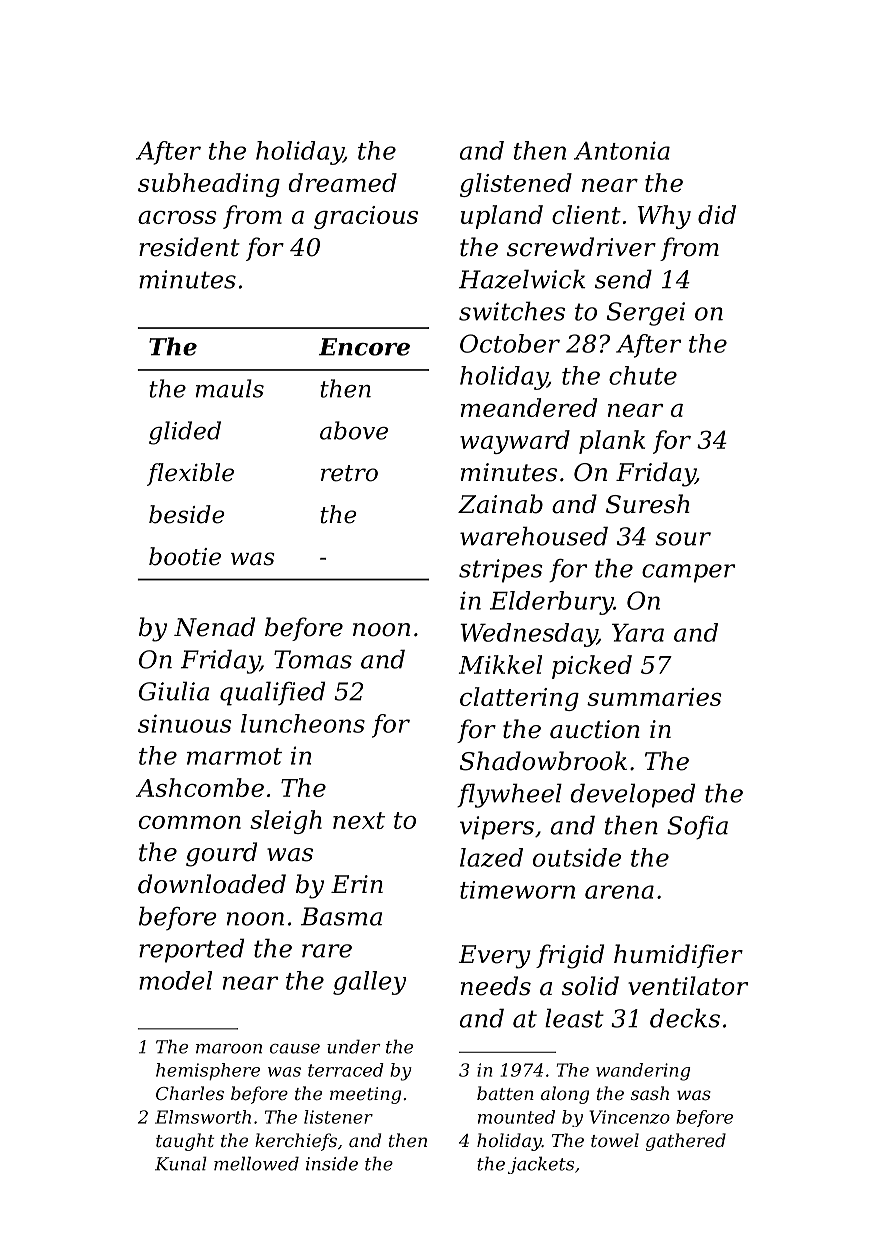  Describe the element at coordinates (643, 375) in the screenshot. I see `chute` at that location.
